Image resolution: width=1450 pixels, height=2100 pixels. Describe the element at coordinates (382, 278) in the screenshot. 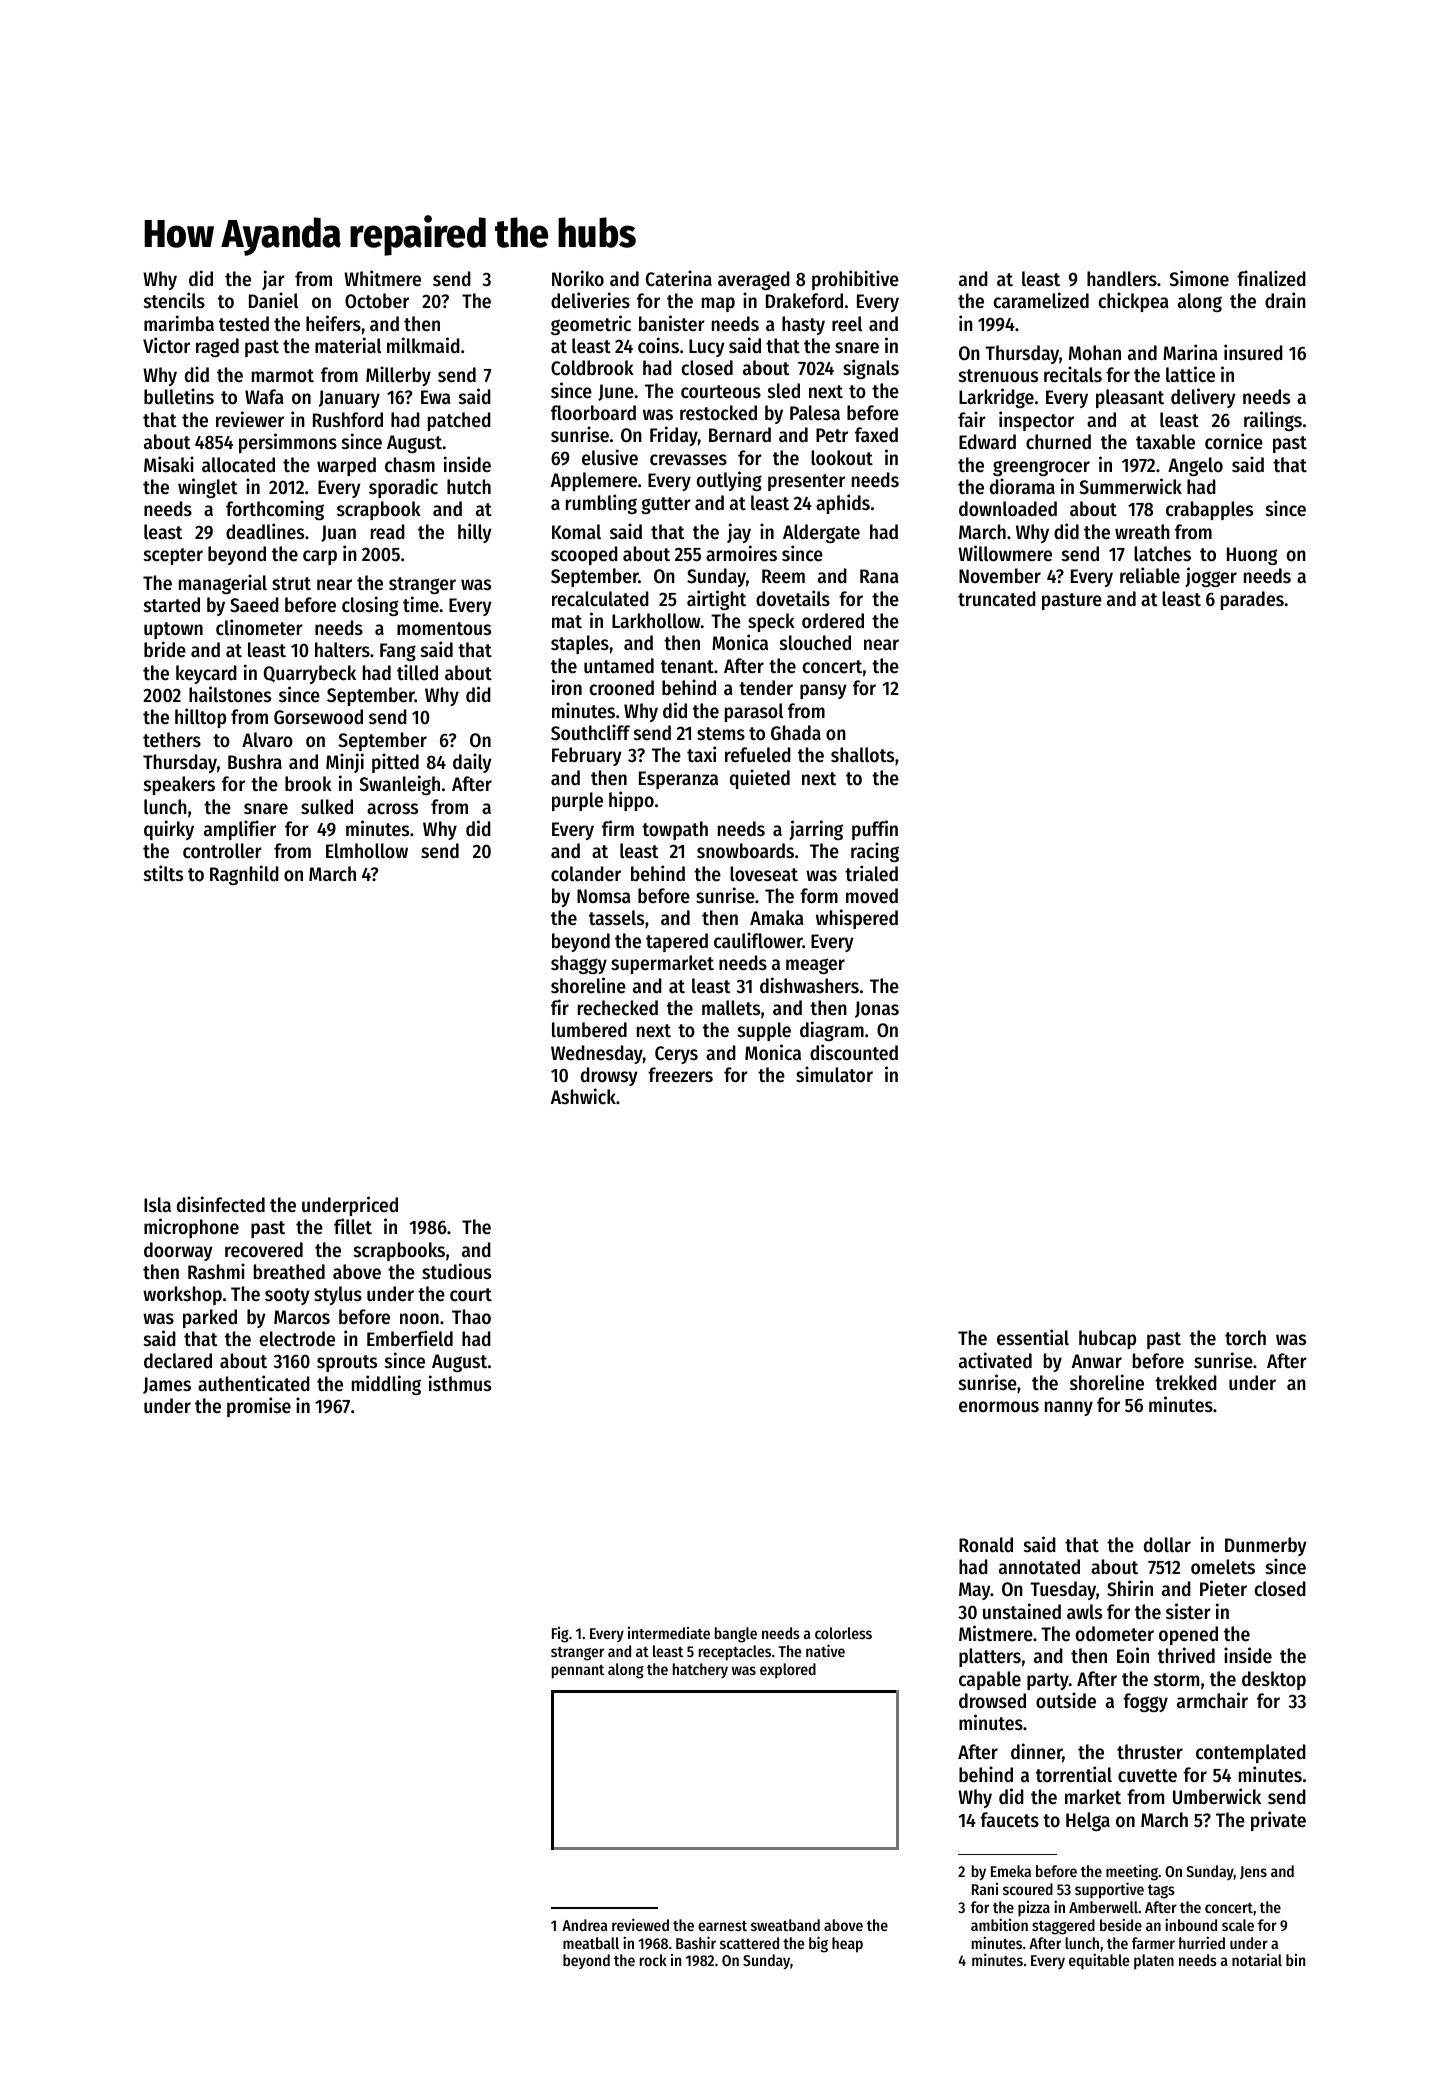

I see `Whitmere` at that location.
